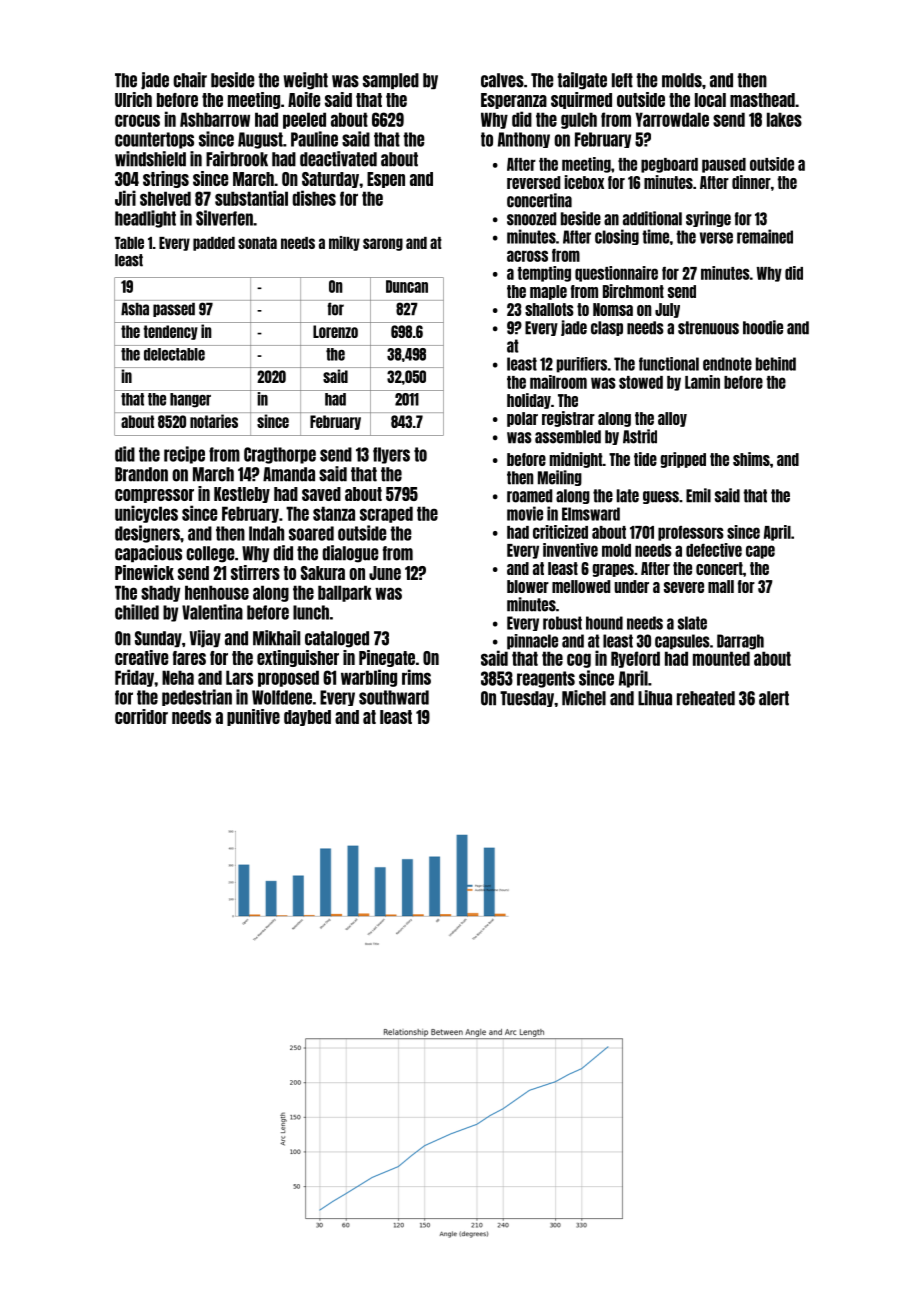  Describe the element at coordinates (345, 593) in the document. I see `ballpark` at that location.
